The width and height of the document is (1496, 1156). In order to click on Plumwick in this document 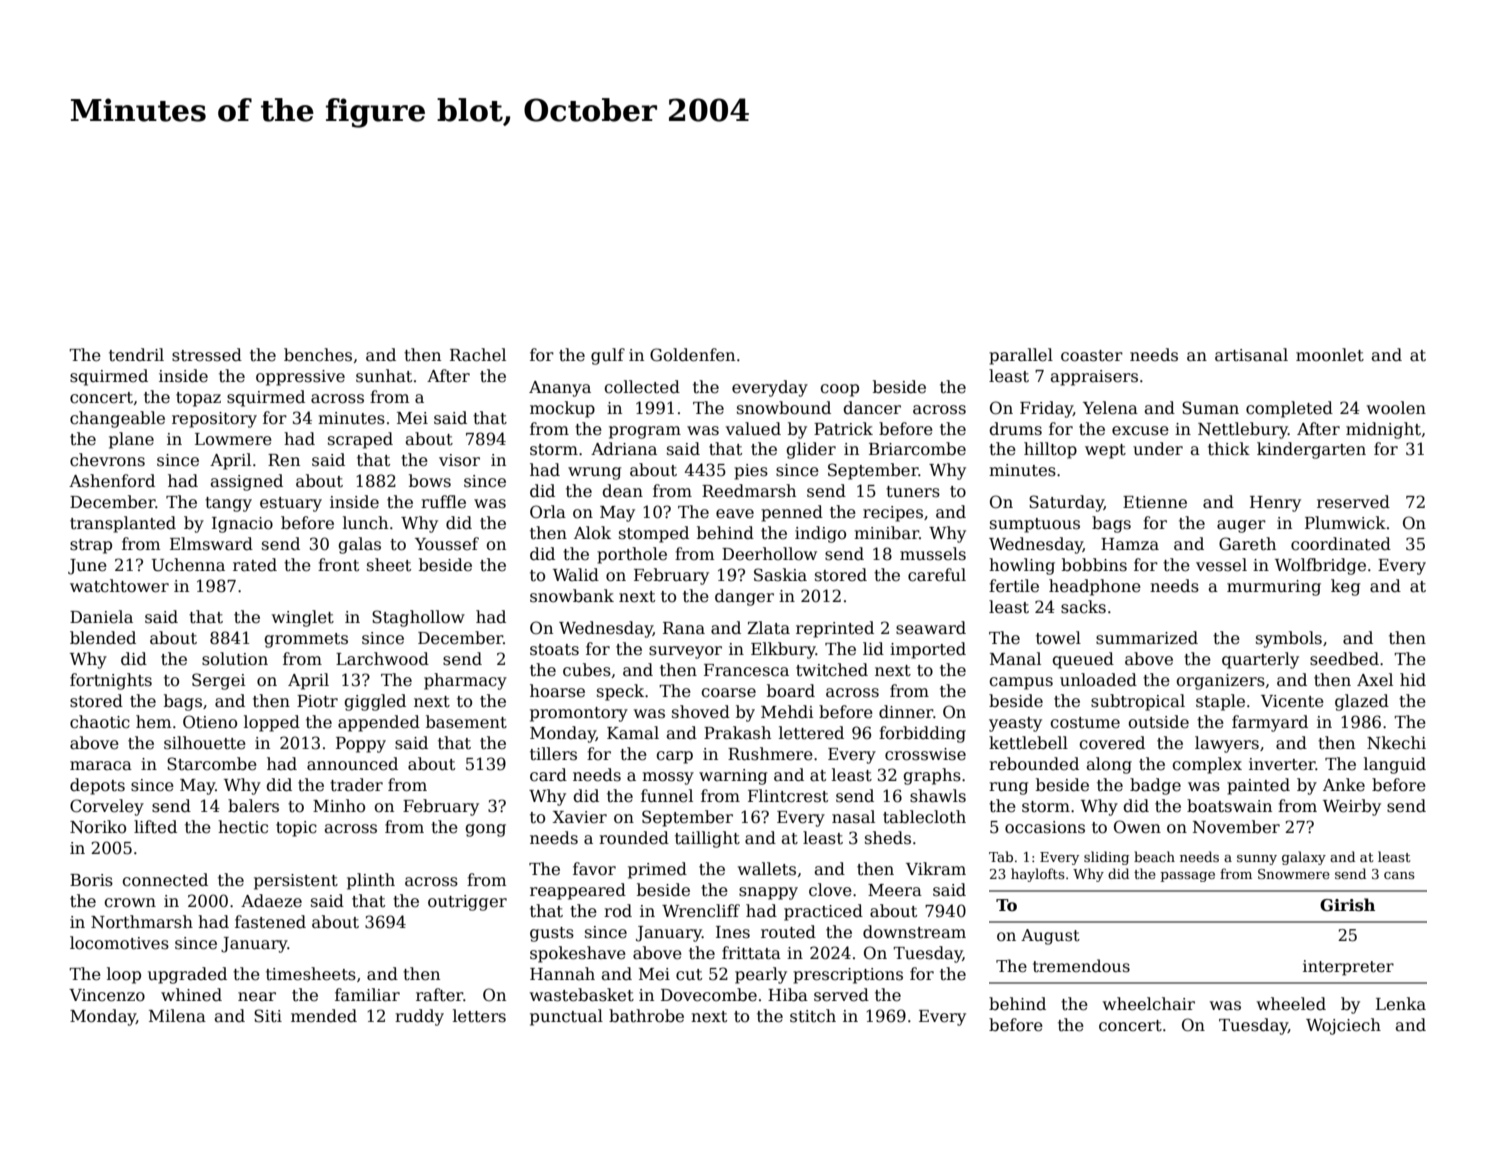, I will do `click(1345, 522)`.
